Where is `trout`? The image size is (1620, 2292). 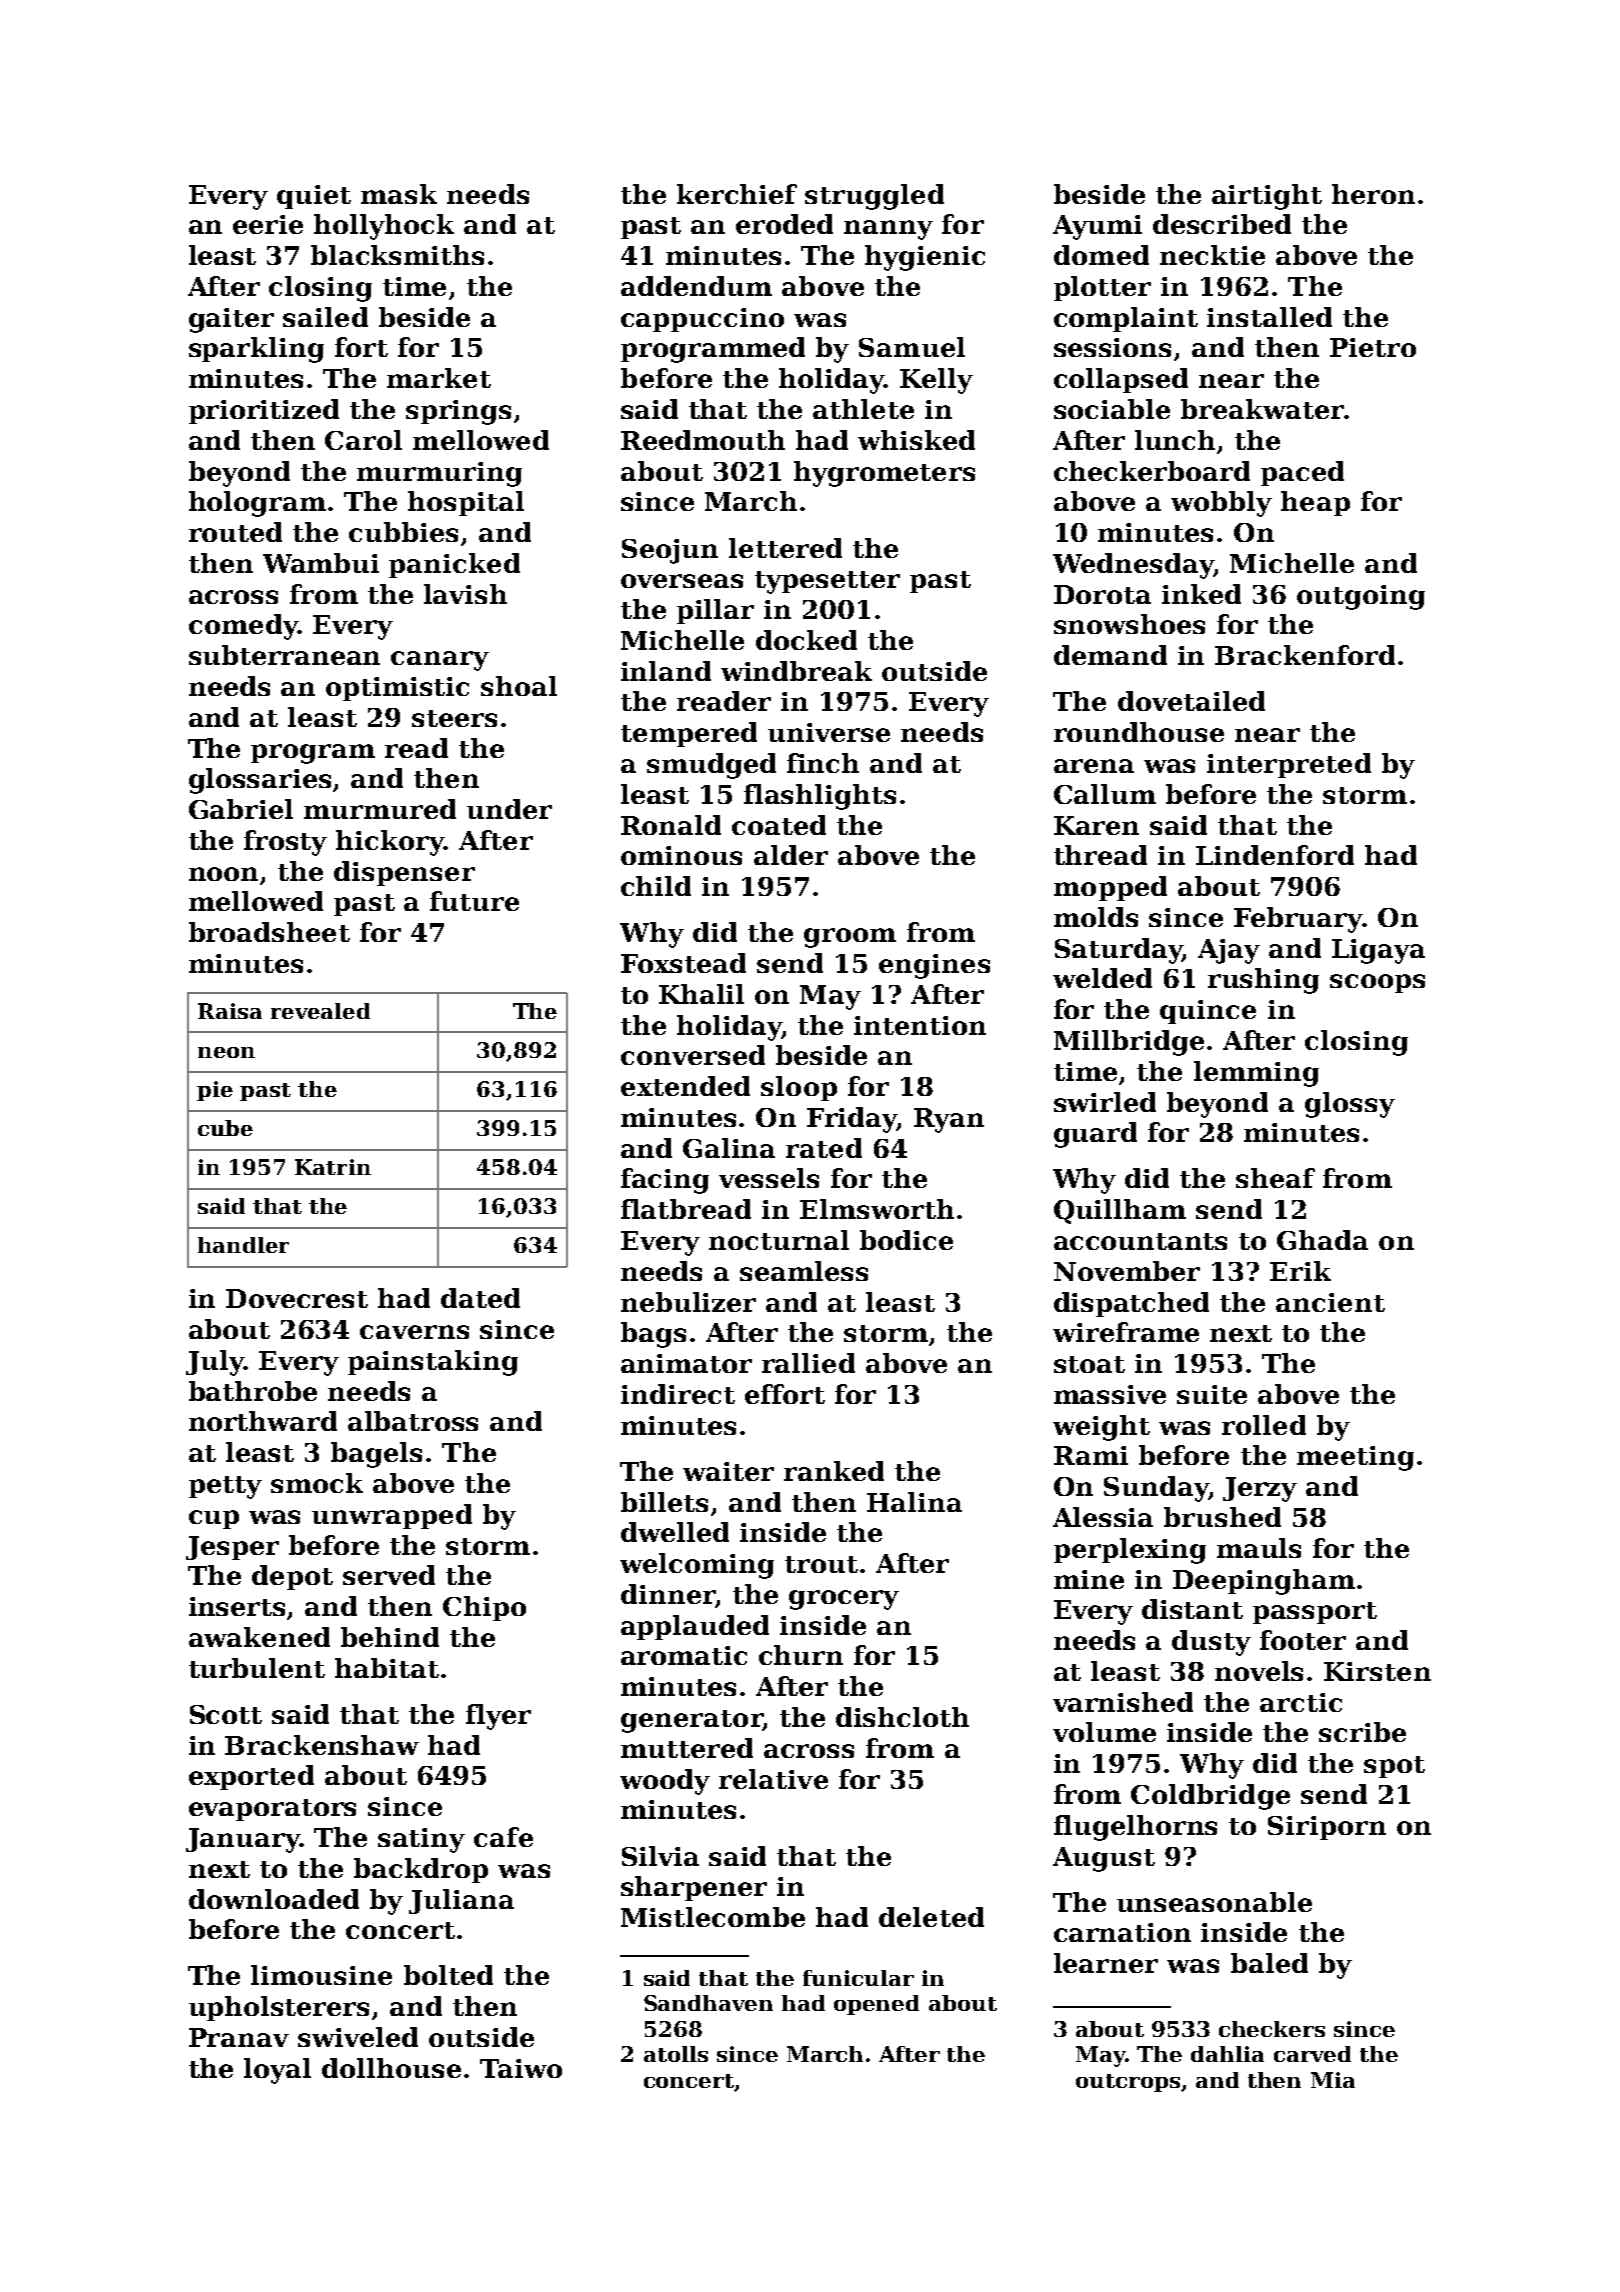 trout is located at coordinates (821, 1564).
